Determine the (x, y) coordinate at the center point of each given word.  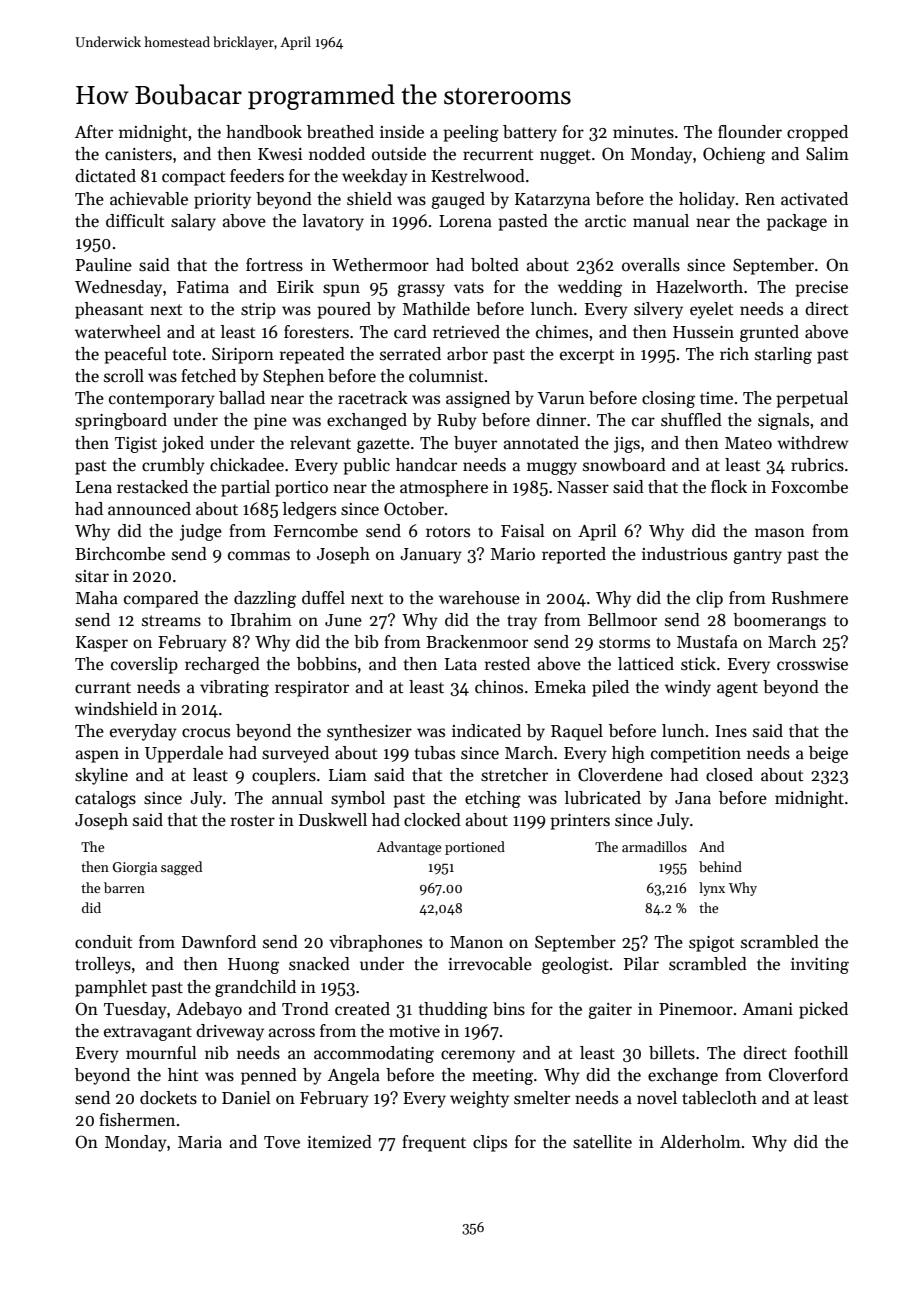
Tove (282, 1142)
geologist (575, 965)
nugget (565, 156)
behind (720, 866)
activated (814, 199)
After (94, 132)
